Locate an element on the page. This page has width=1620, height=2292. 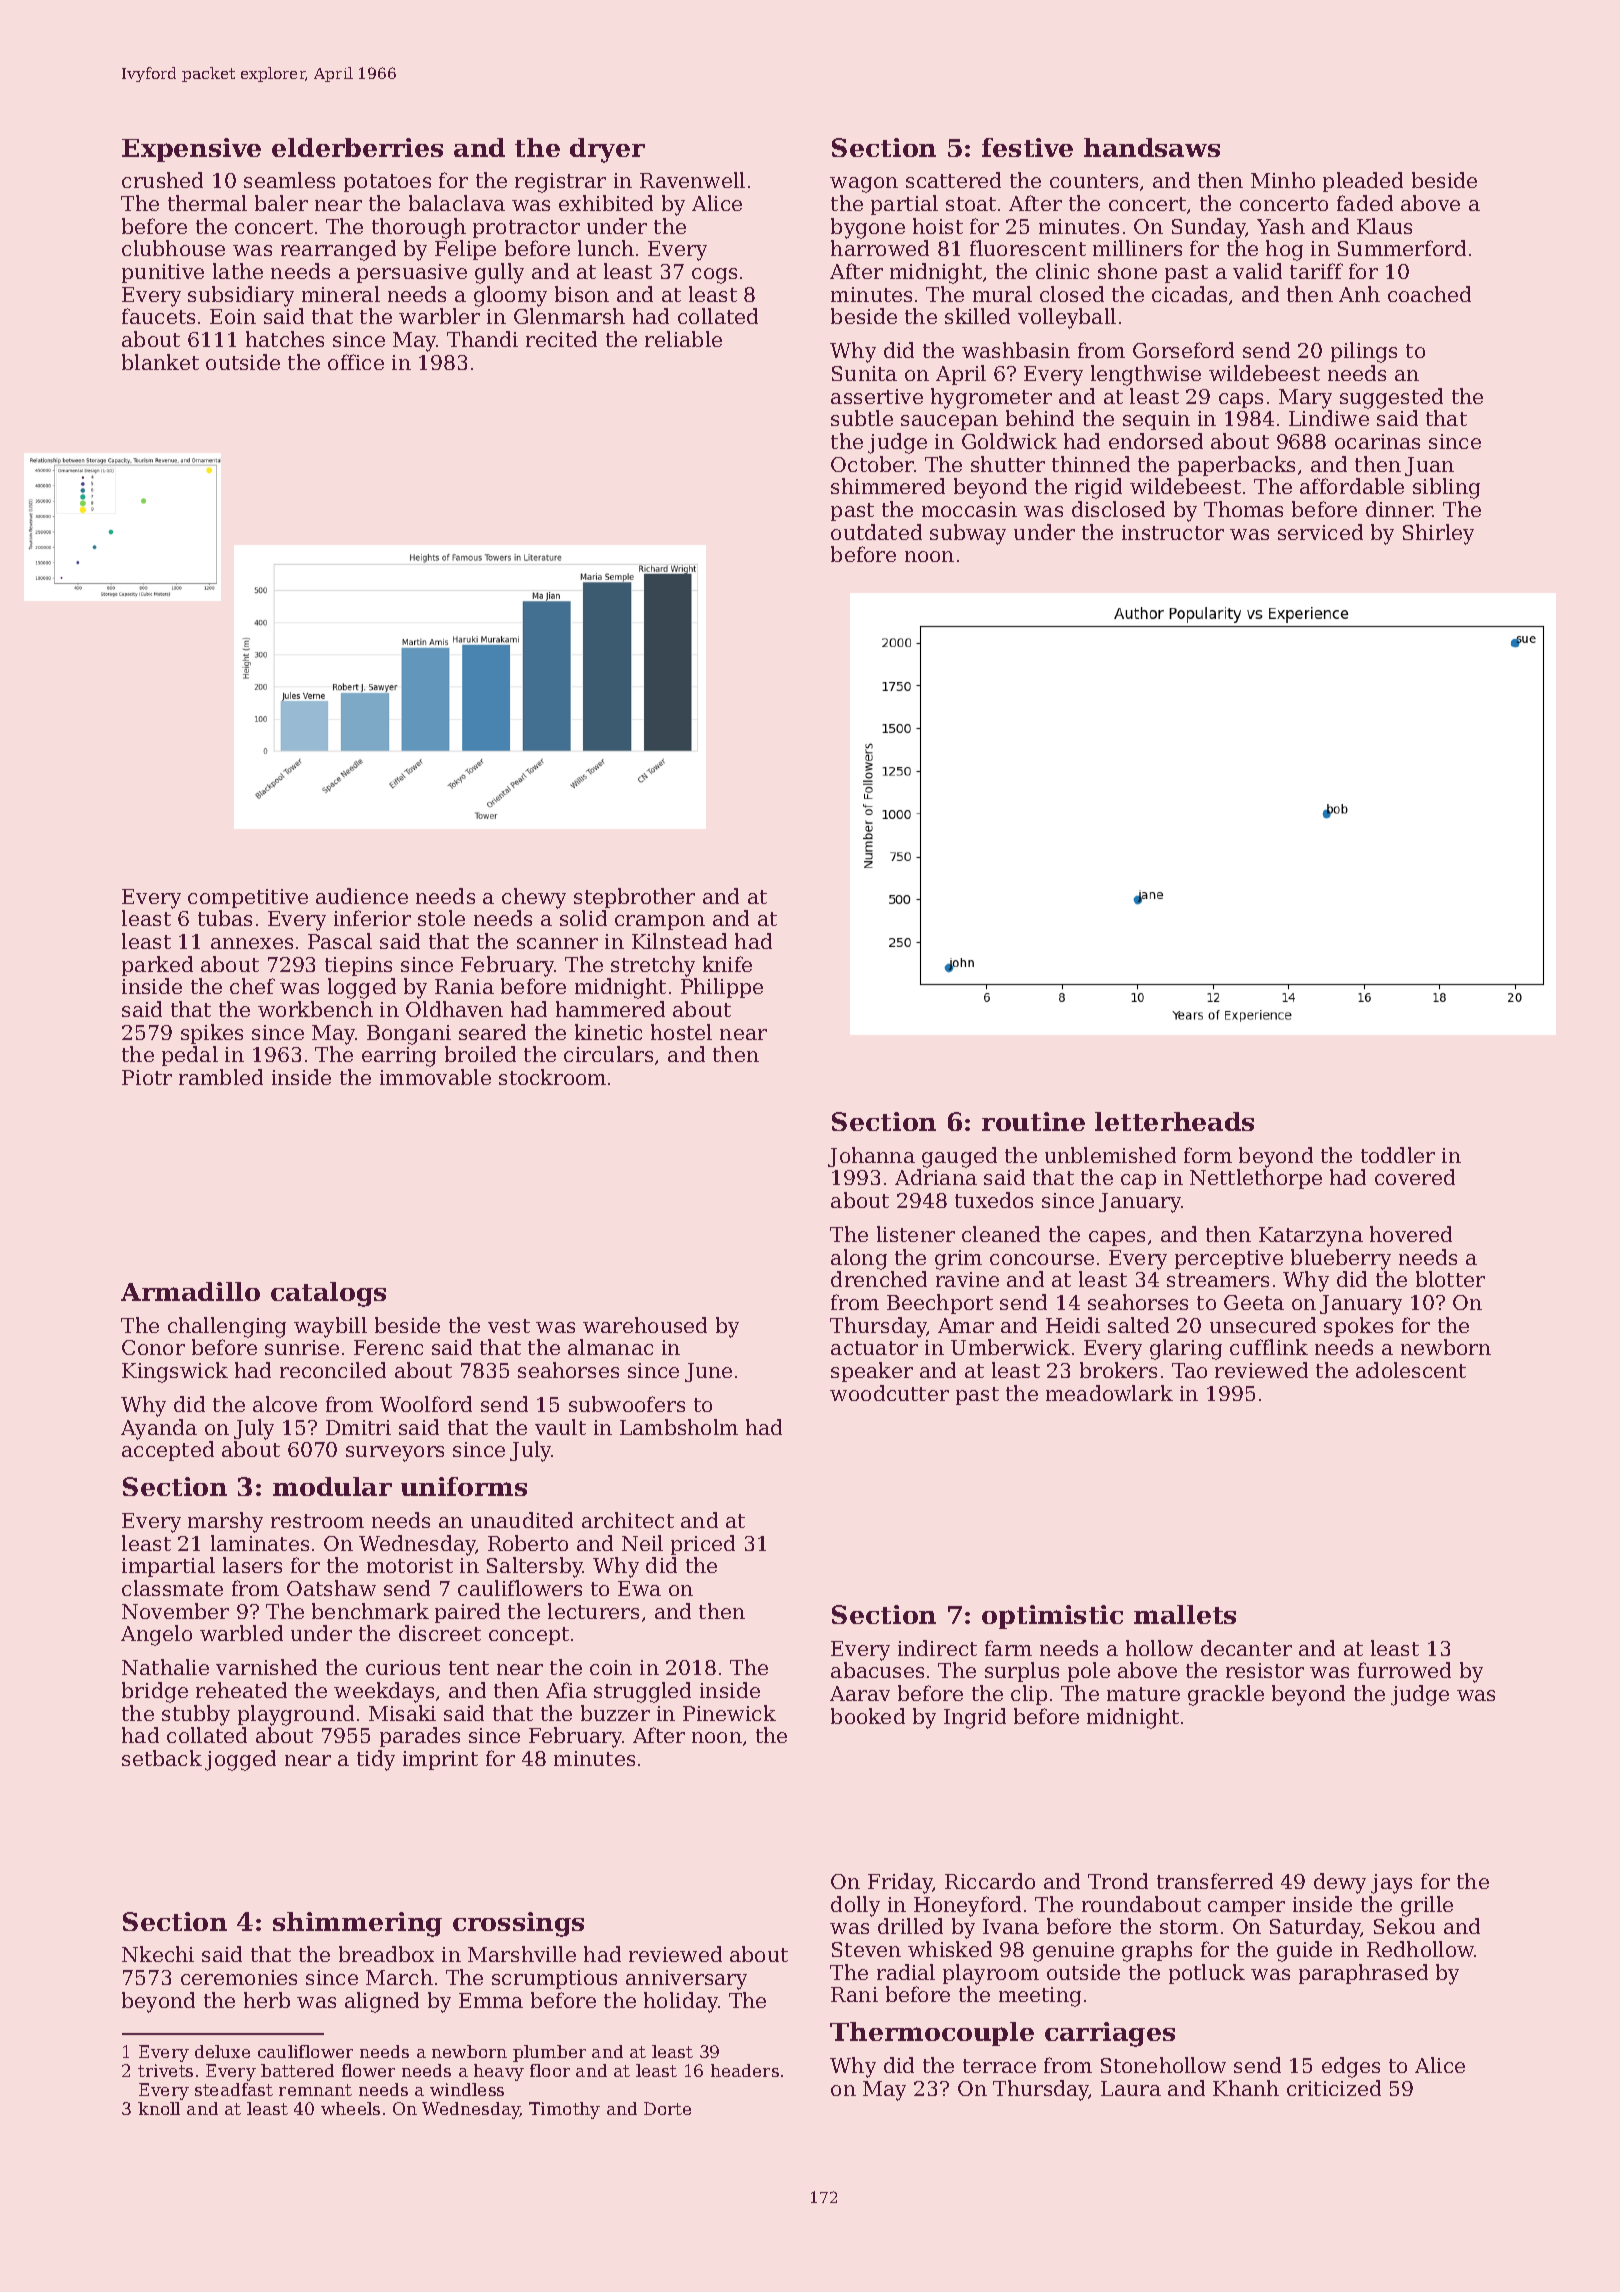
Ravenwell is located at coordinates (692, 180).
